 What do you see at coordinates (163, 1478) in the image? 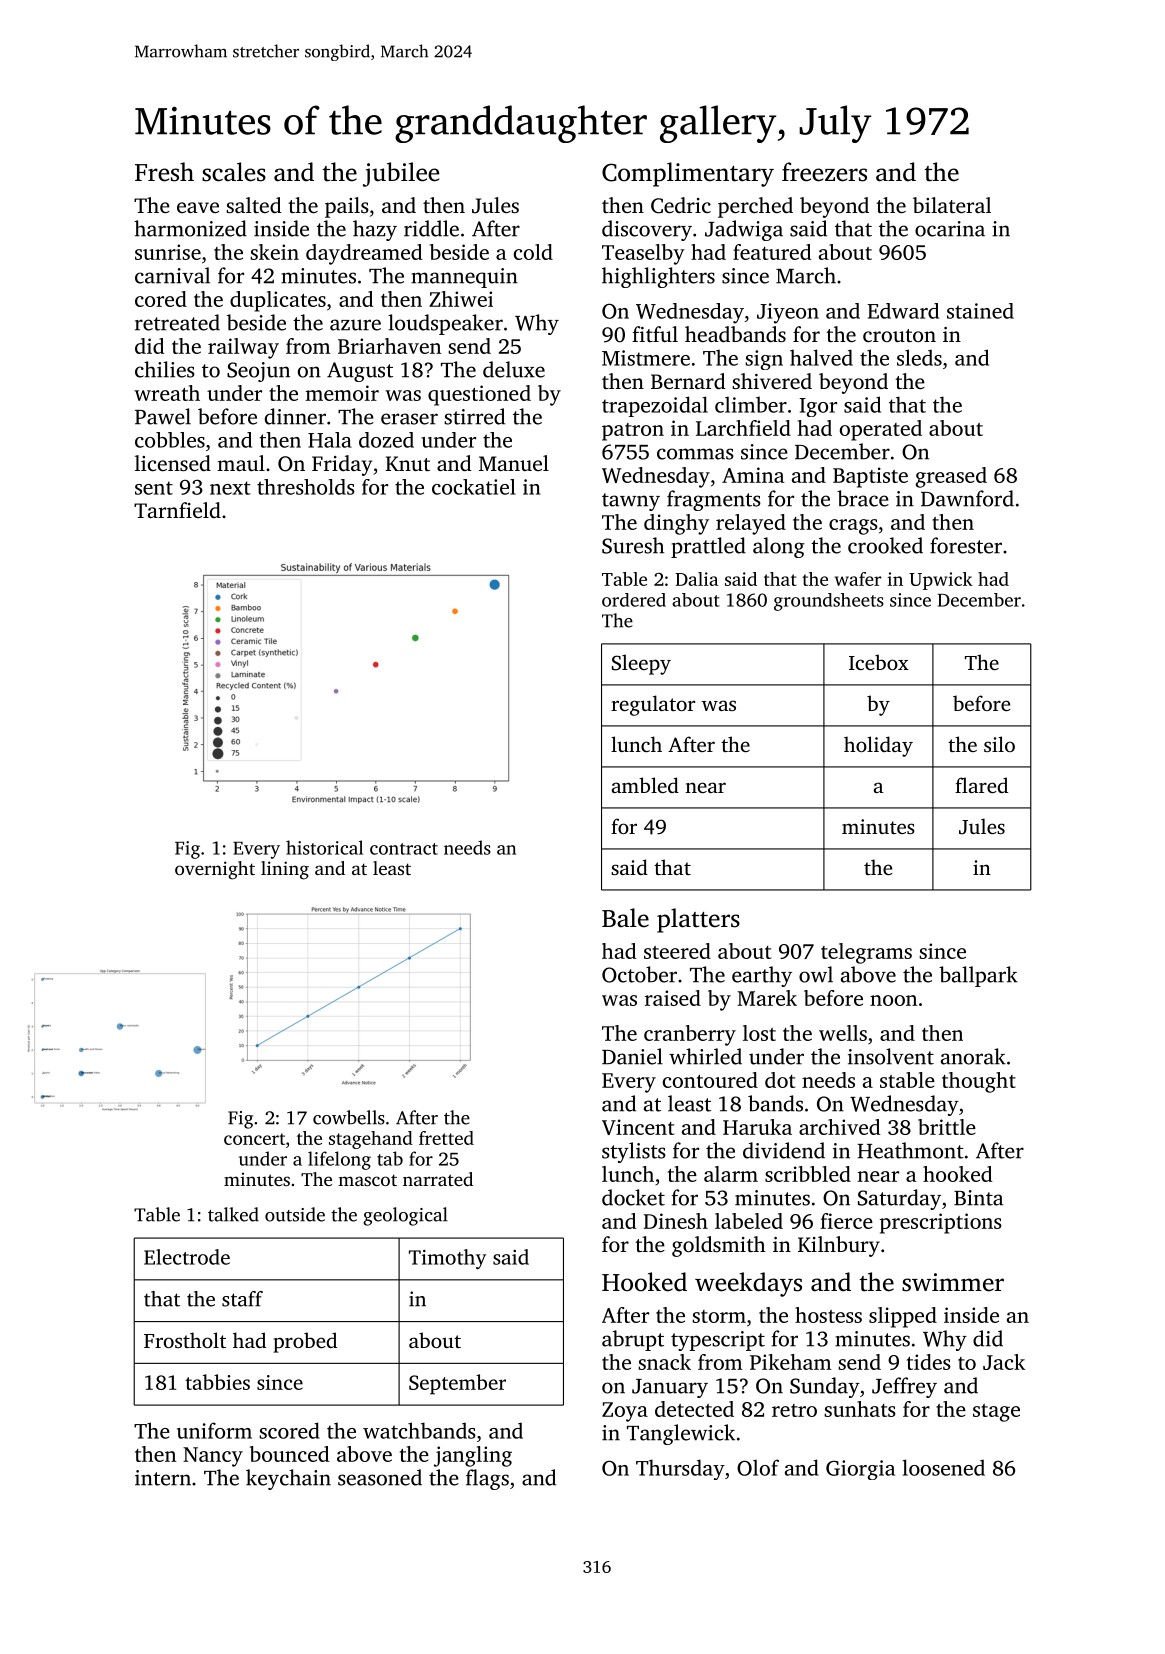
I see `intern` at bounding box center [163, 1478].
